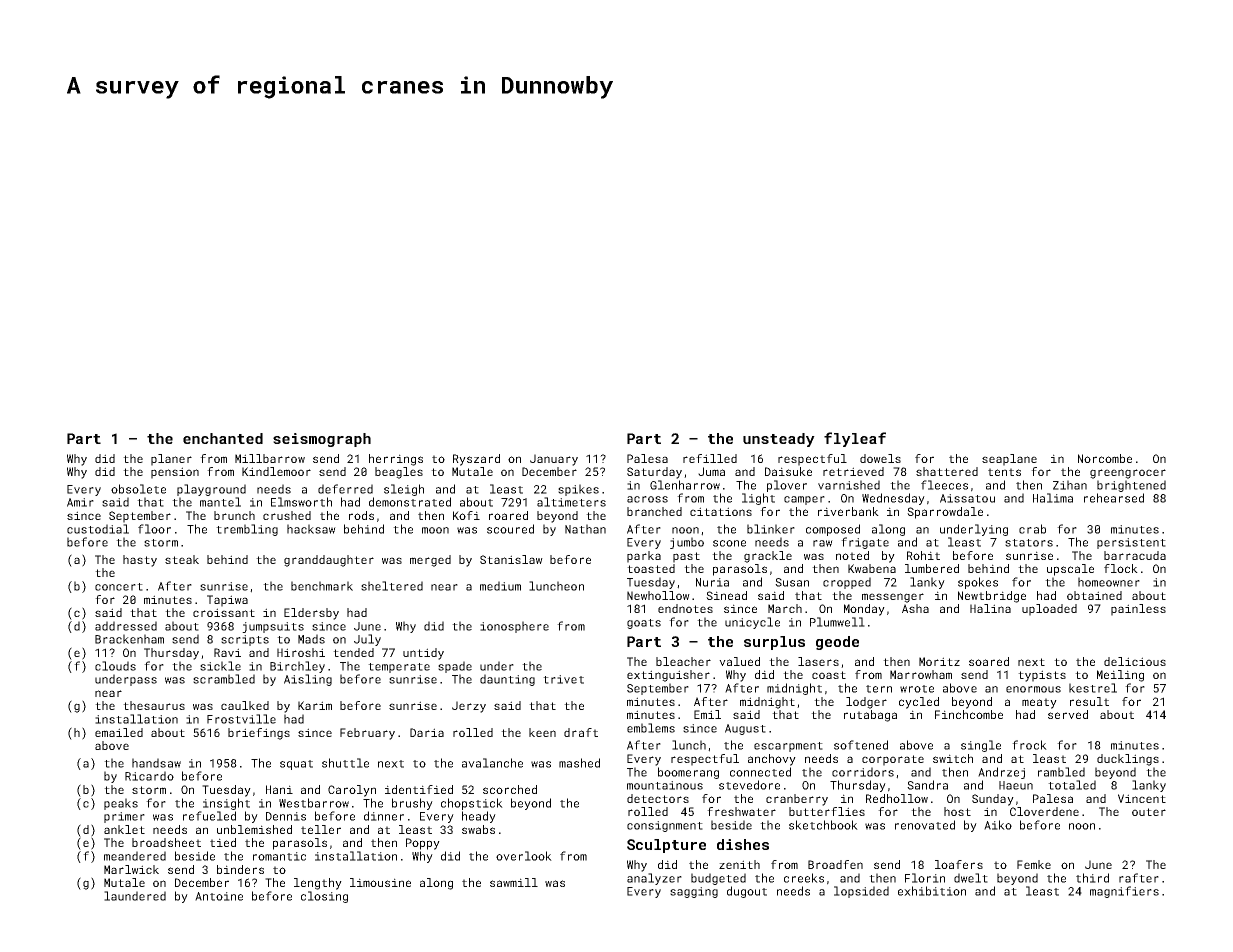 Image resolution: width=1233 pixels, height=952 pixels. I want to click on flyleaf, so click(855, 439).
